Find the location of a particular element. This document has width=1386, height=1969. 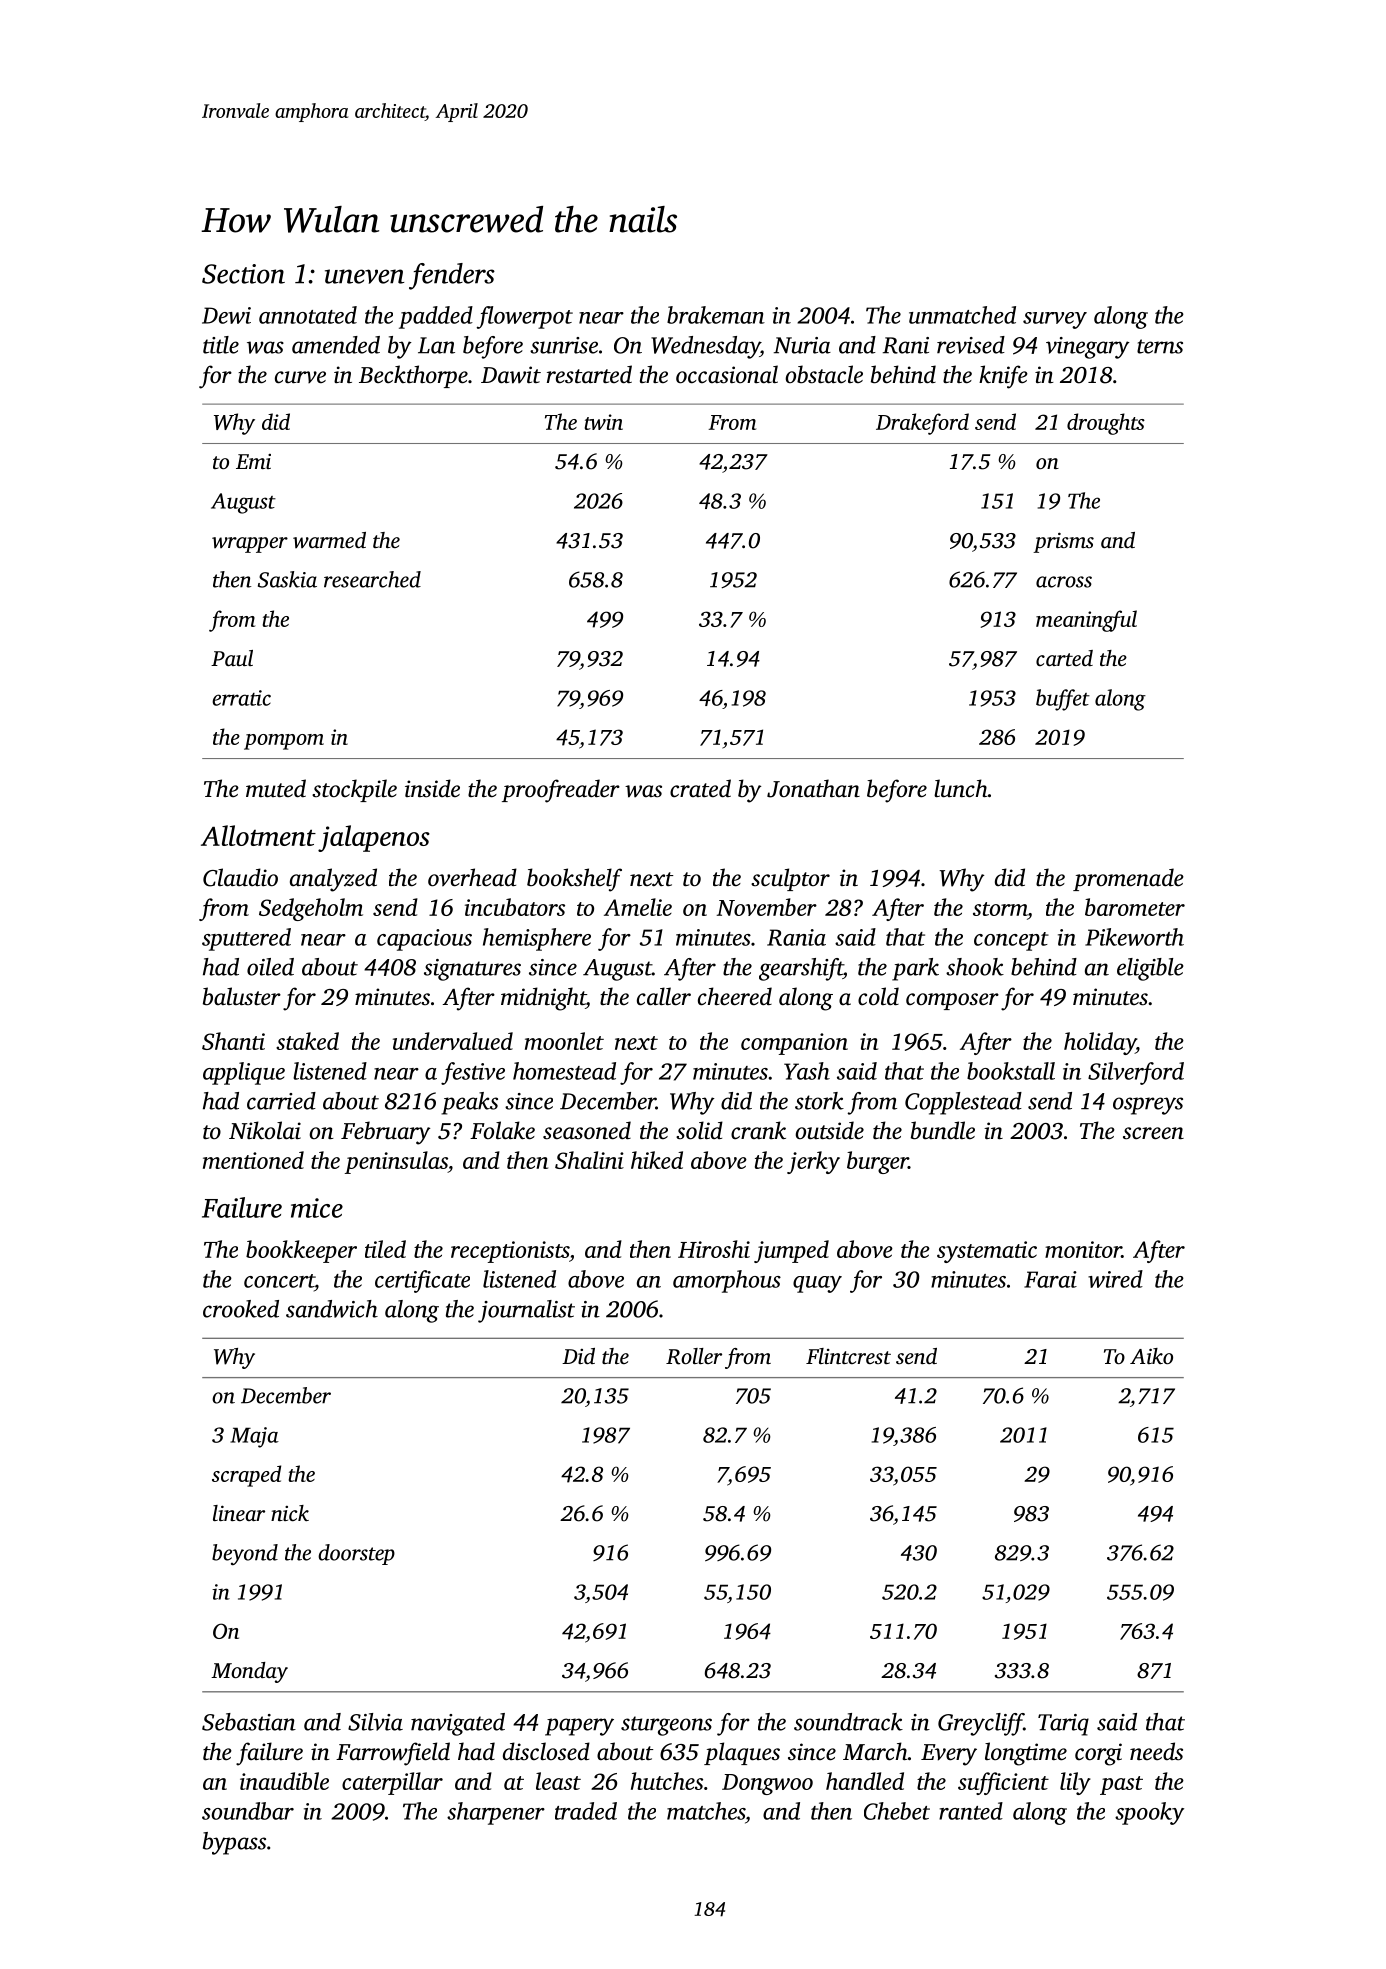

Section is located at coordinates (243, 274).
